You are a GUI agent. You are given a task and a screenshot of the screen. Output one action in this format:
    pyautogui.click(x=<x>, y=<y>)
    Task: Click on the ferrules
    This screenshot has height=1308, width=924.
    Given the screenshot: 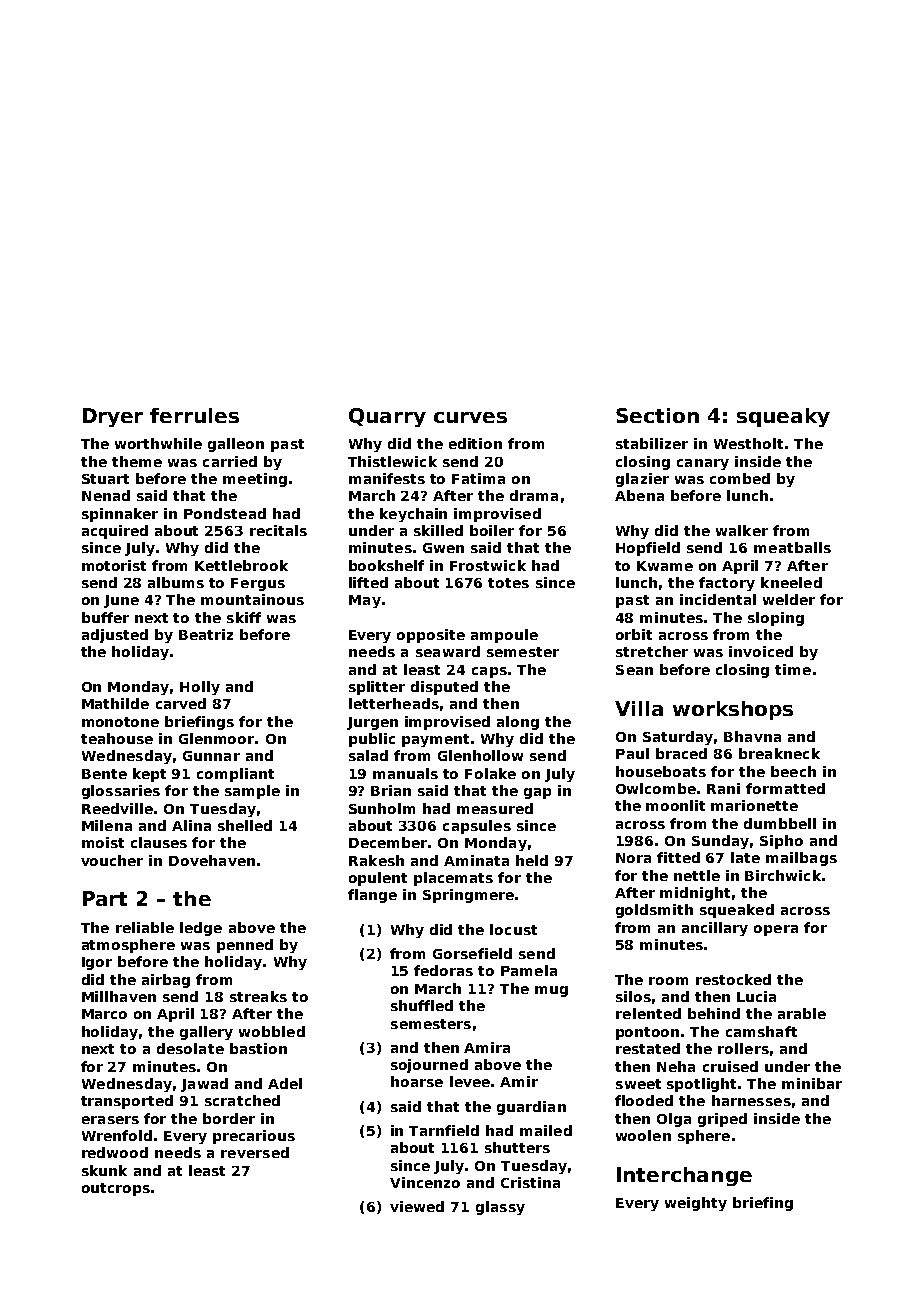 What is the action you would take?
    pyautogui.click(x=194, y=415)
